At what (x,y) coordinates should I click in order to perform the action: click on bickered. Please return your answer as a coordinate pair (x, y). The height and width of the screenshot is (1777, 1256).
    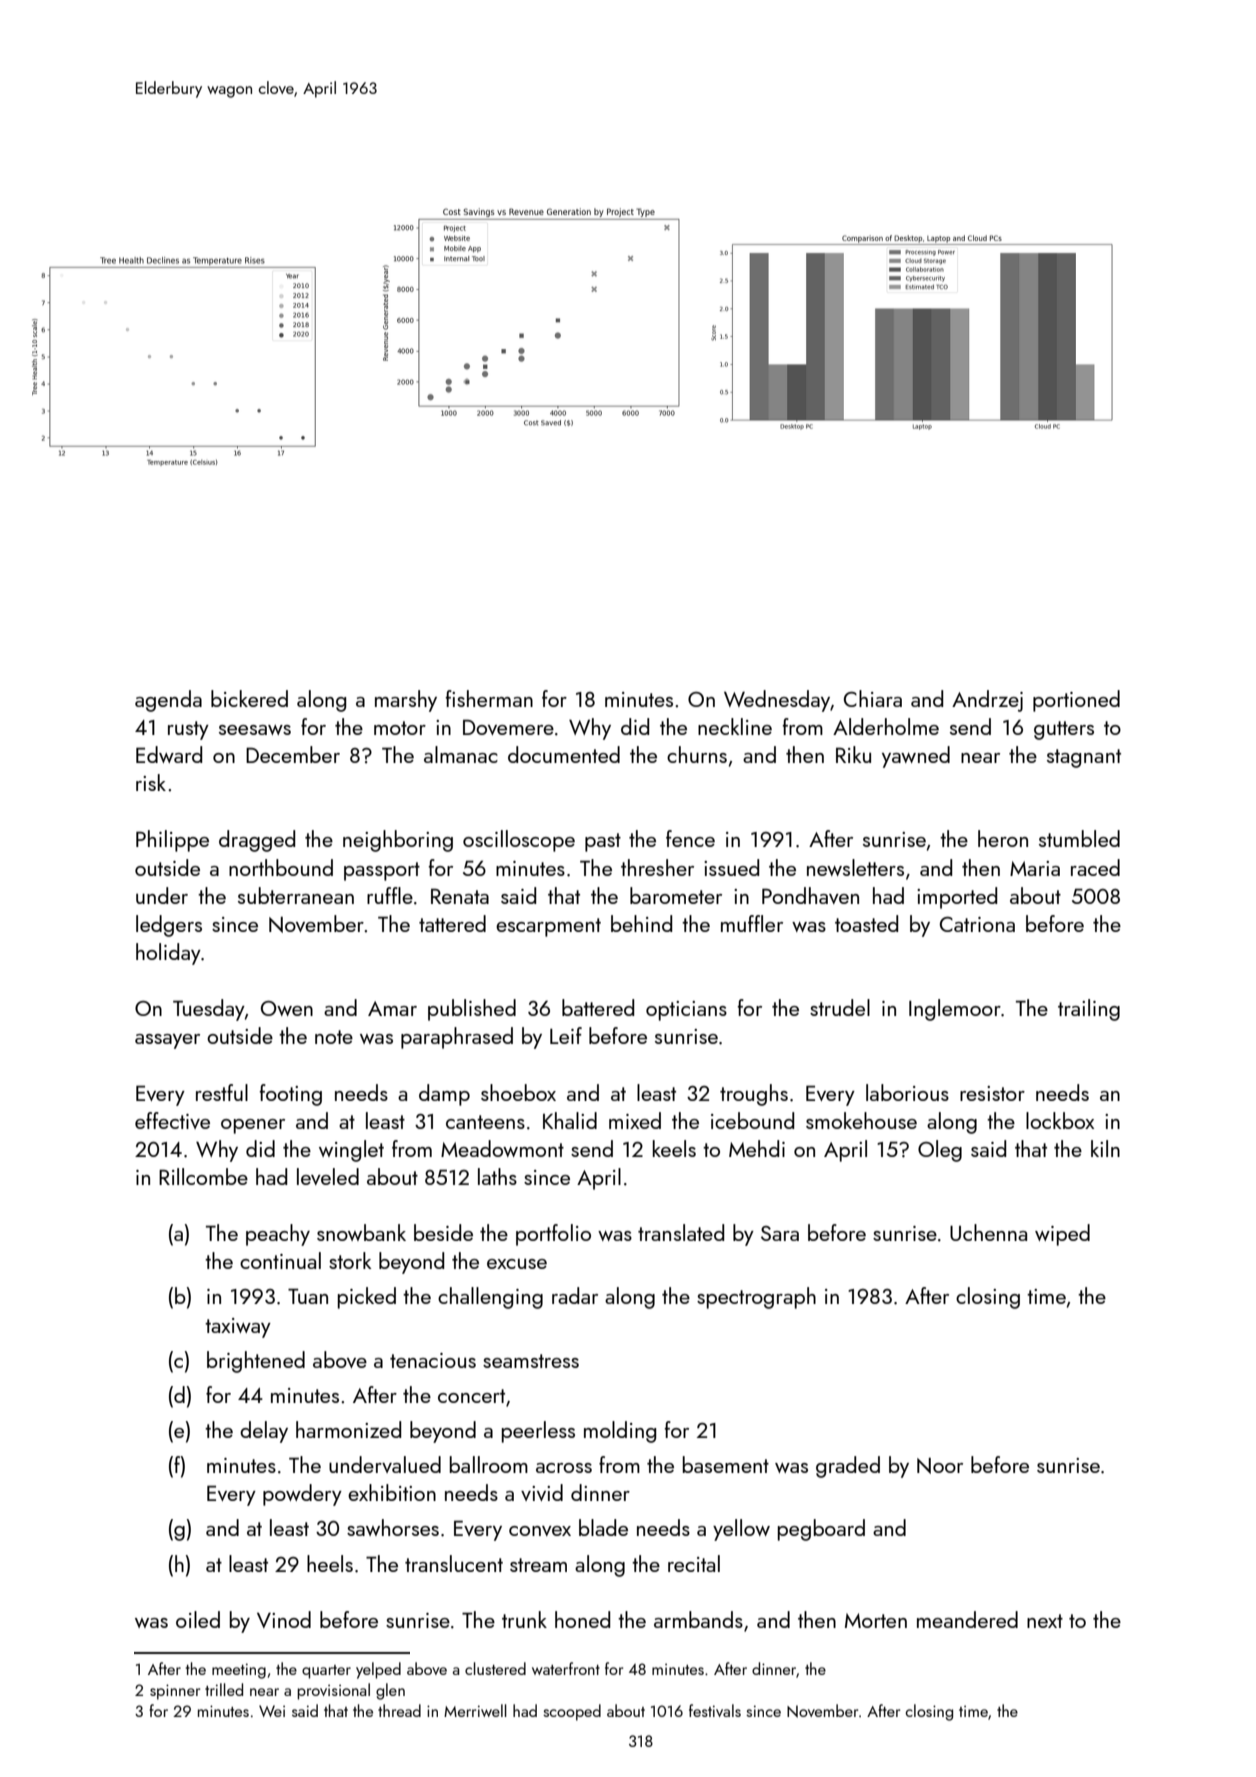
    Looking at the image, I should click on (249, 698).
